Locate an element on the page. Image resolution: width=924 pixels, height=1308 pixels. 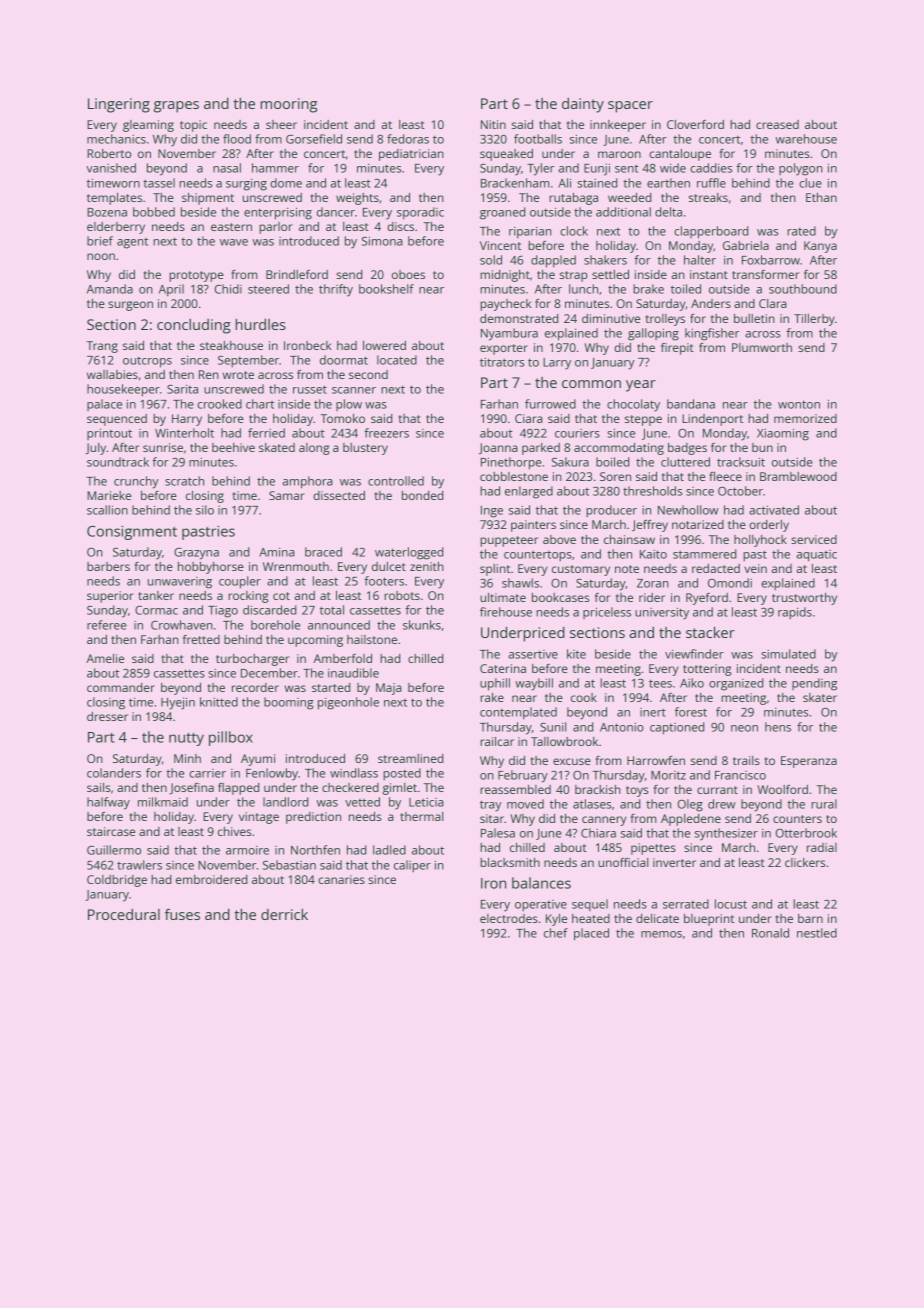
Esperanza is located at coordinates (809, 762).
